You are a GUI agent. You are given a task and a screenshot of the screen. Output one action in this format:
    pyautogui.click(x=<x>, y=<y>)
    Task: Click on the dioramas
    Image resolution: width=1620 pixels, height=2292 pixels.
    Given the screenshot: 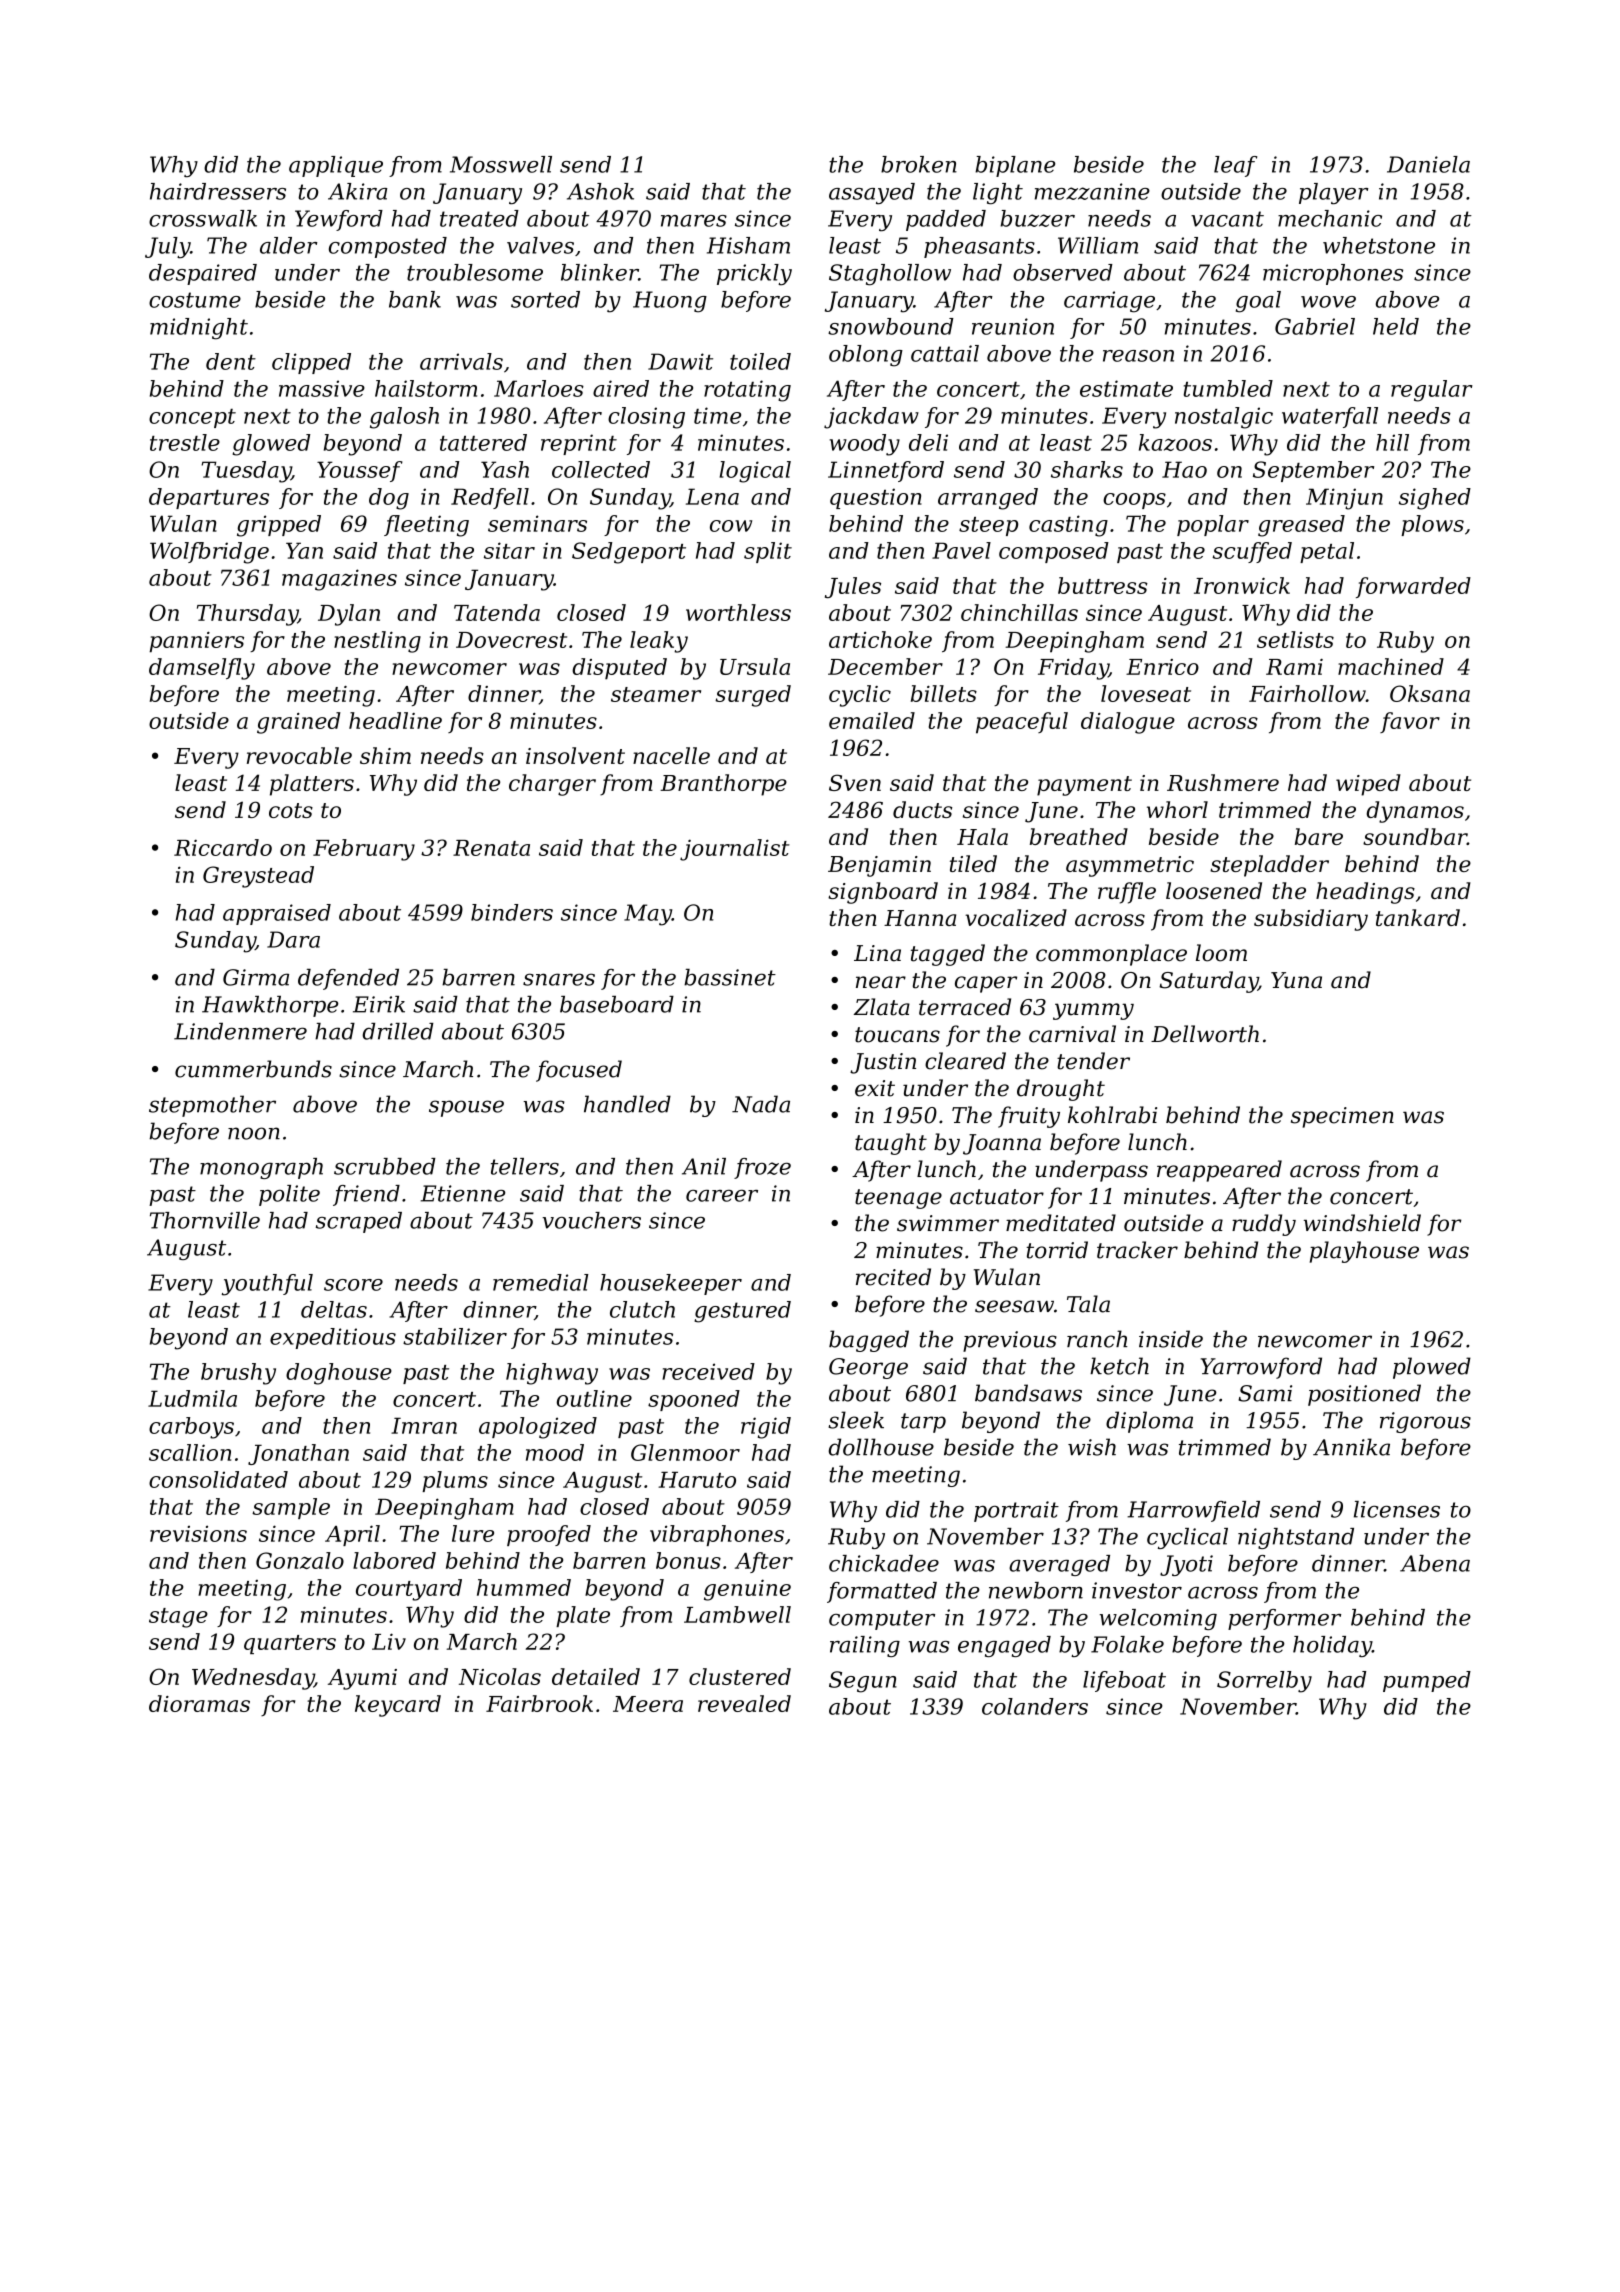 What is the action you would take?
    pyautogui.click(x=199, y=1703)
